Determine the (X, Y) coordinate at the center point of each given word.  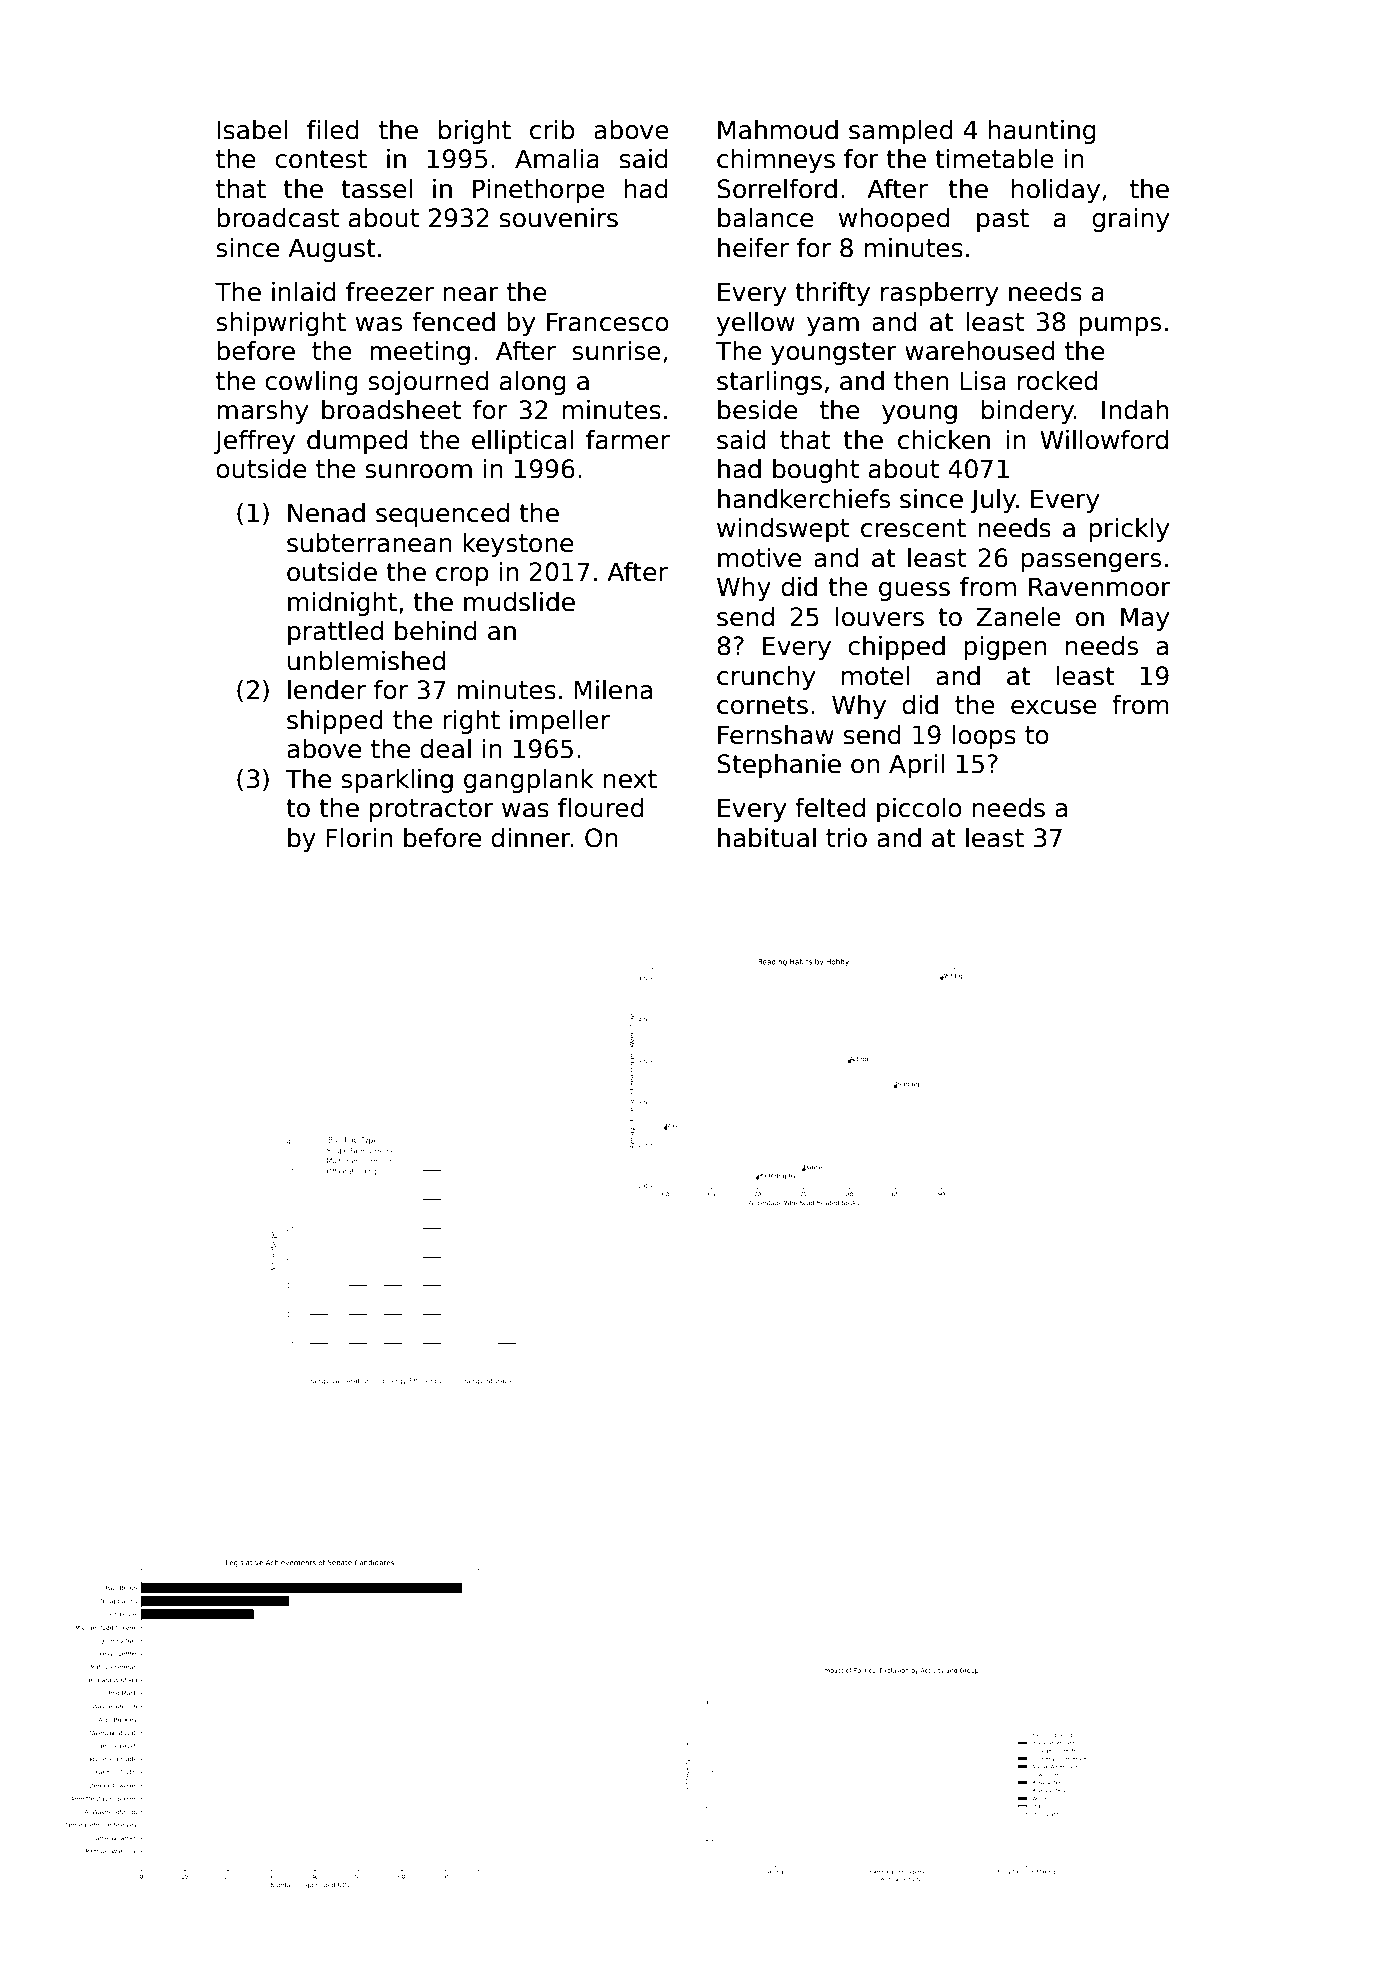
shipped (335, 722)
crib (552, 130)
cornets (762, 705)
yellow (756, 324)
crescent (913, 528)
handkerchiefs (804, 499)
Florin (359, 838)
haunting (1042, 132)
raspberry (939, 294)
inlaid (304, 292)
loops (984, 737)
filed (333, 130)
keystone (518, 545)
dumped (357, 442)
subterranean (369, 543)
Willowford (1104, 440)
